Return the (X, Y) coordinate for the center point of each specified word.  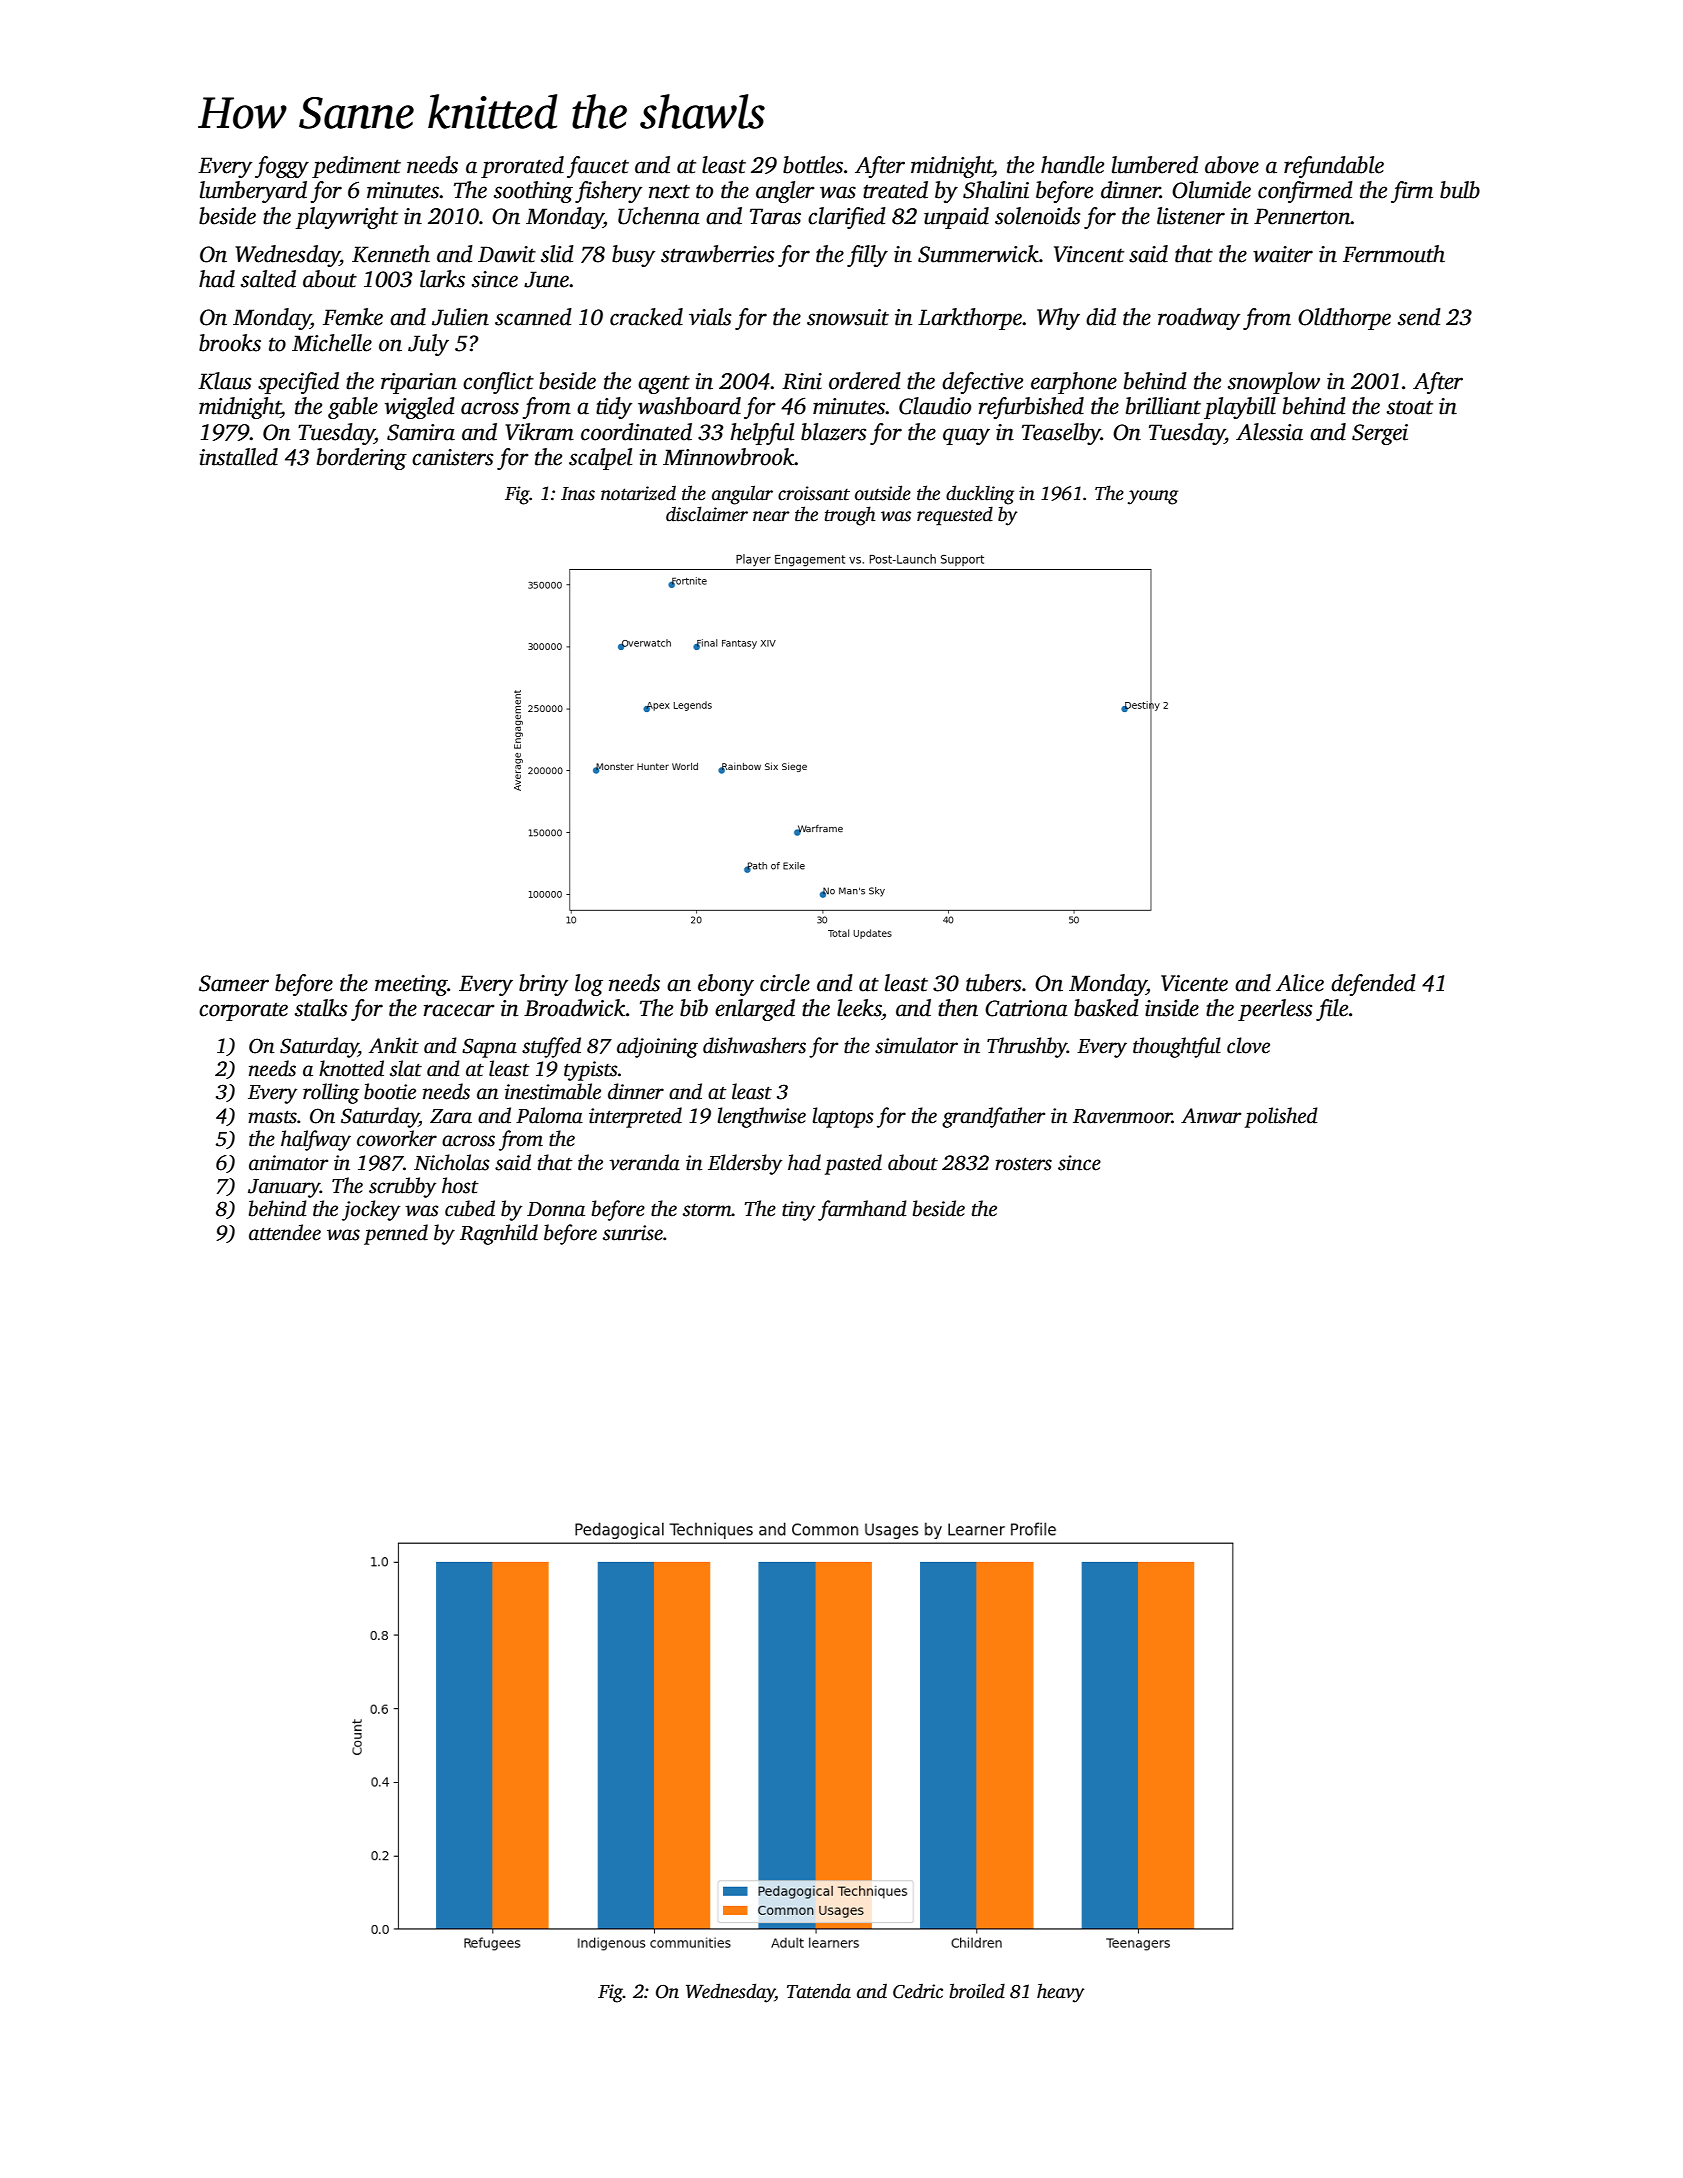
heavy (1061, 1993)
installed (238, 457)
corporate (243, 1011)
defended (1373, 985)
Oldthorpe (1344, 319)
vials (710, 317)
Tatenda (819, 1991)
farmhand (862, 1210)
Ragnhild (499, 1234)
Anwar (1211, 1116)
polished (1281, 1117)
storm (707, 1210)
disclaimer (707, 514)
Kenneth (391, 254)
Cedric (918, 1991)
